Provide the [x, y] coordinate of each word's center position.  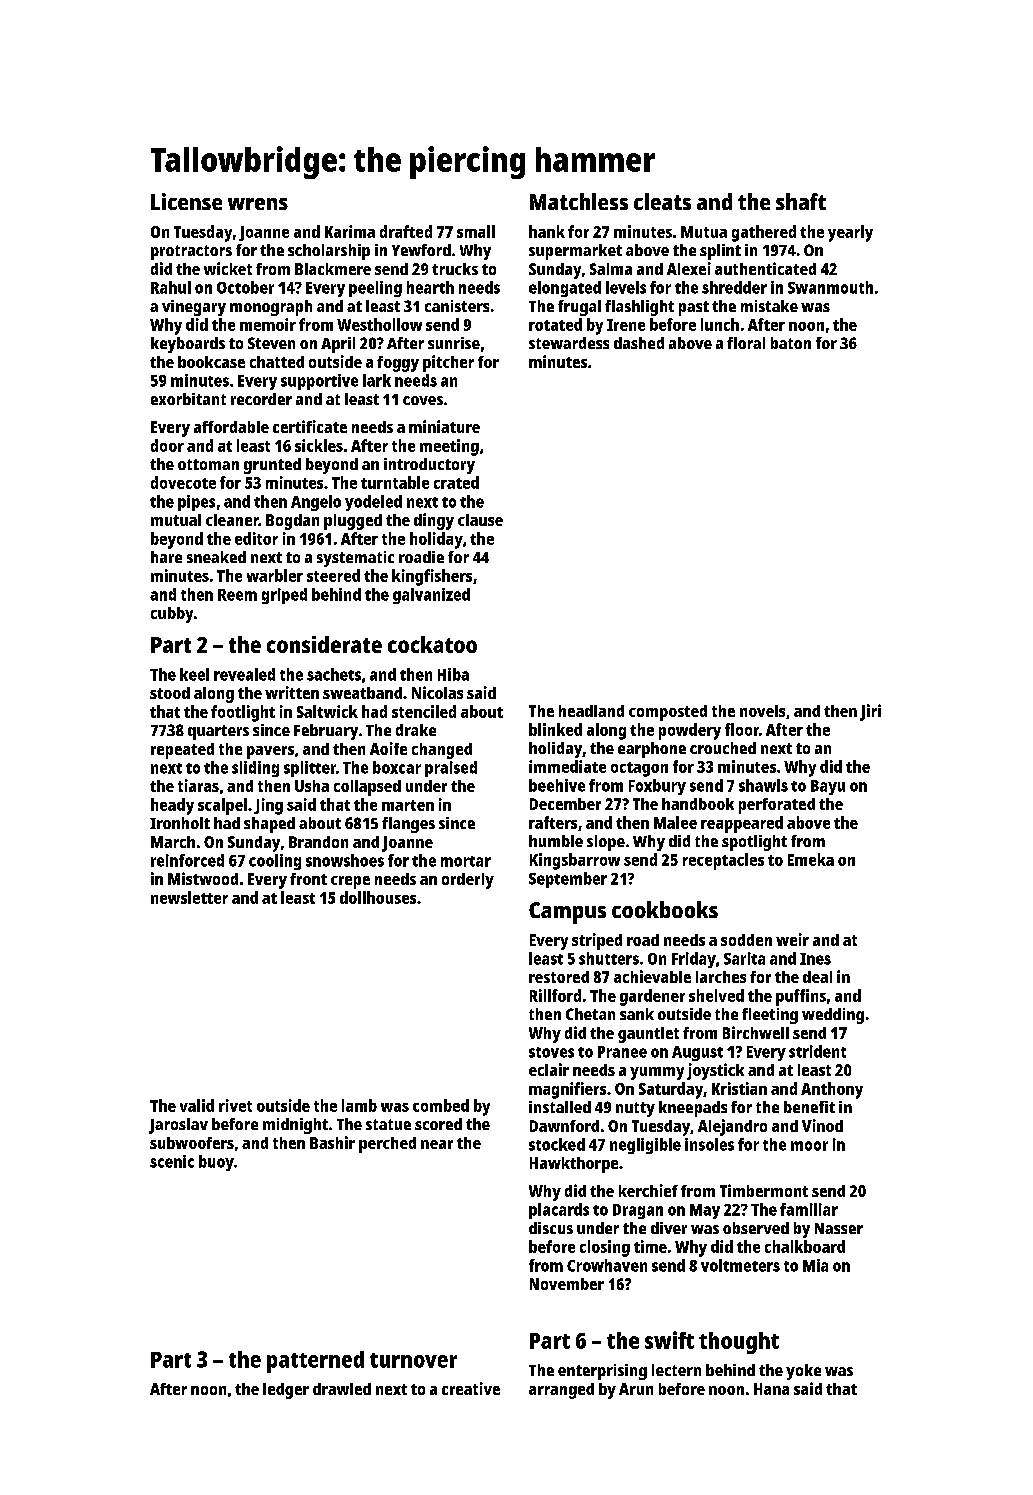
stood [170, 693]
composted [668, 713]
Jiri [870, 712]
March [173, 842]
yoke [803, 1372]
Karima [350, 231]
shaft [801, 201]
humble [556, 841]
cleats [662, 201]
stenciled [424, 711]
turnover [413, 1360]
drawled [342, 1389]
